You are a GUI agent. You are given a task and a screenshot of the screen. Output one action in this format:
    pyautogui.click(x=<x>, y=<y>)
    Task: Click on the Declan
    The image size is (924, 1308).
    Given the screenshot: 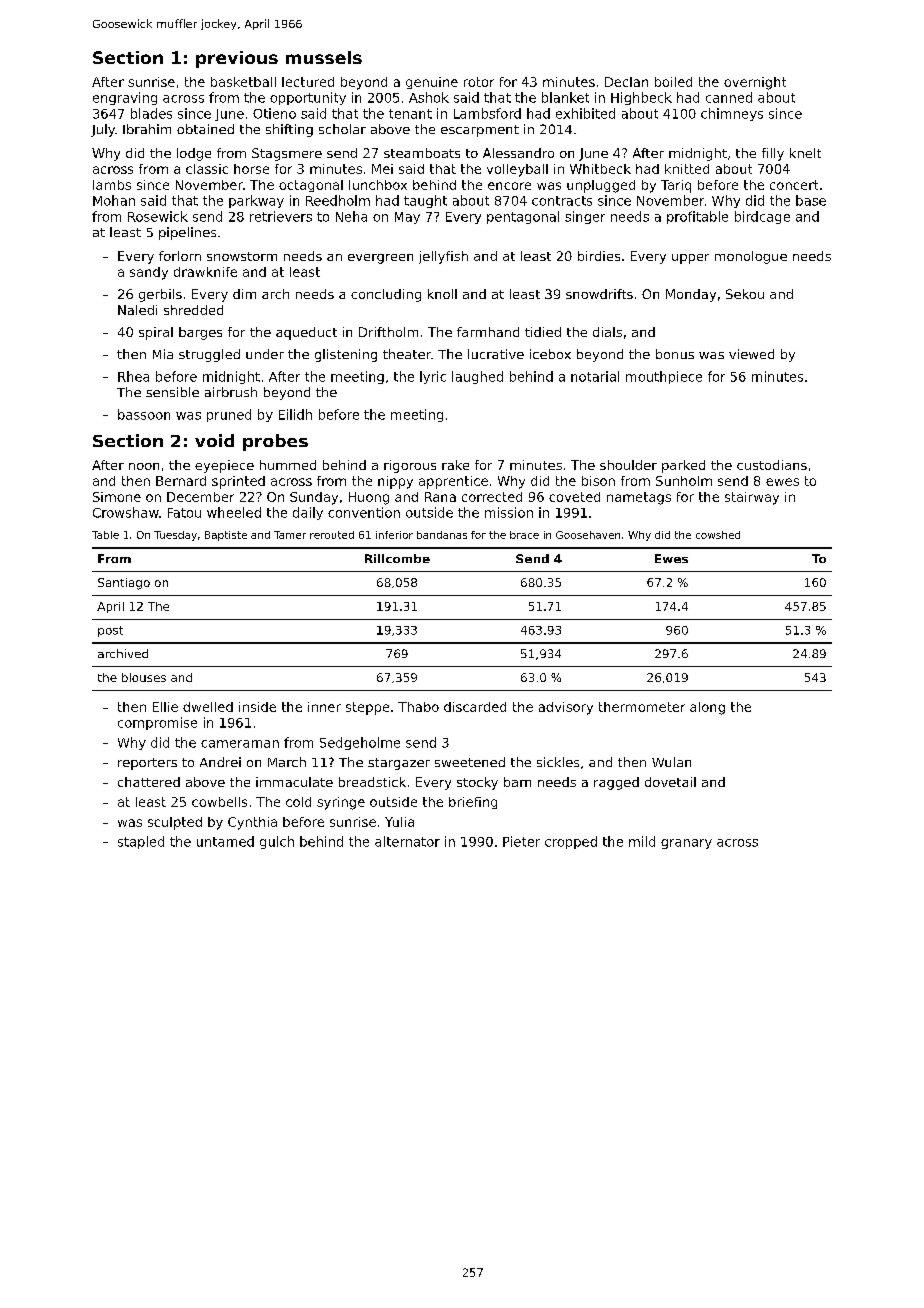 What is the action you would take?
    pyautogui.click(x=626, y=82)
